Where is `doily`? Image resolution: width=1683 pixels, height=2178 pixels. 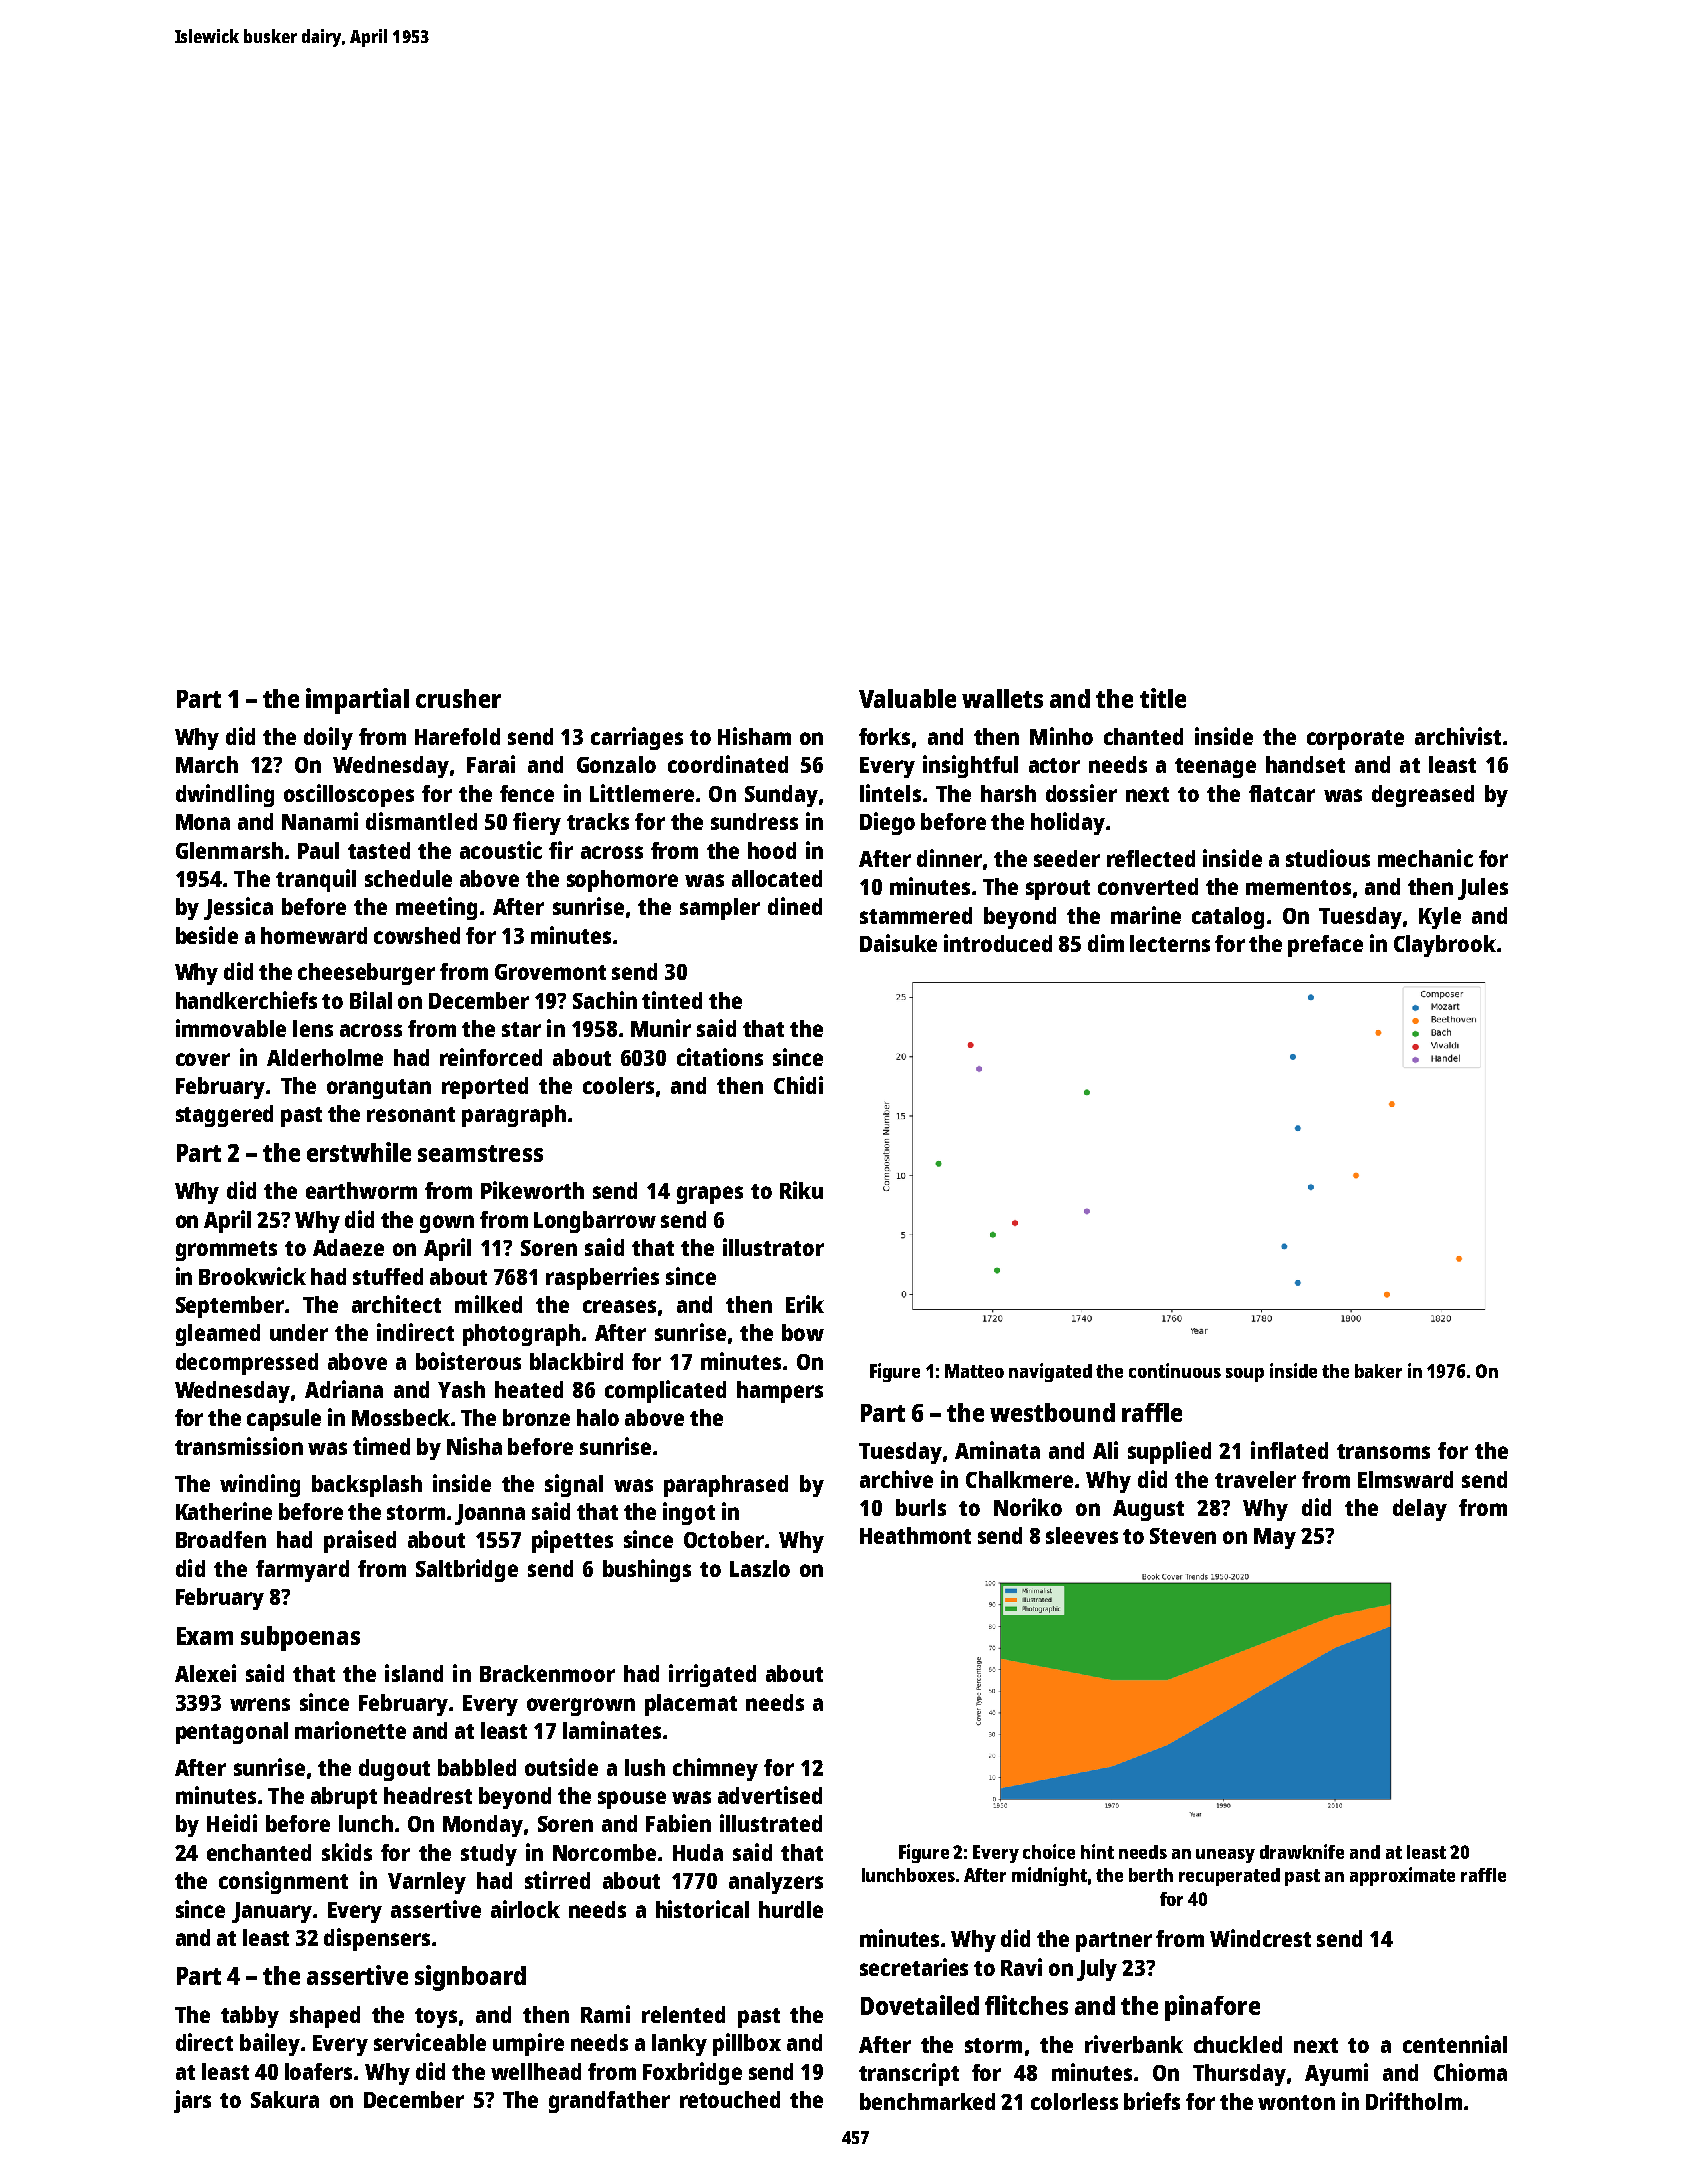 doily is located at coordinates (328, 738).
